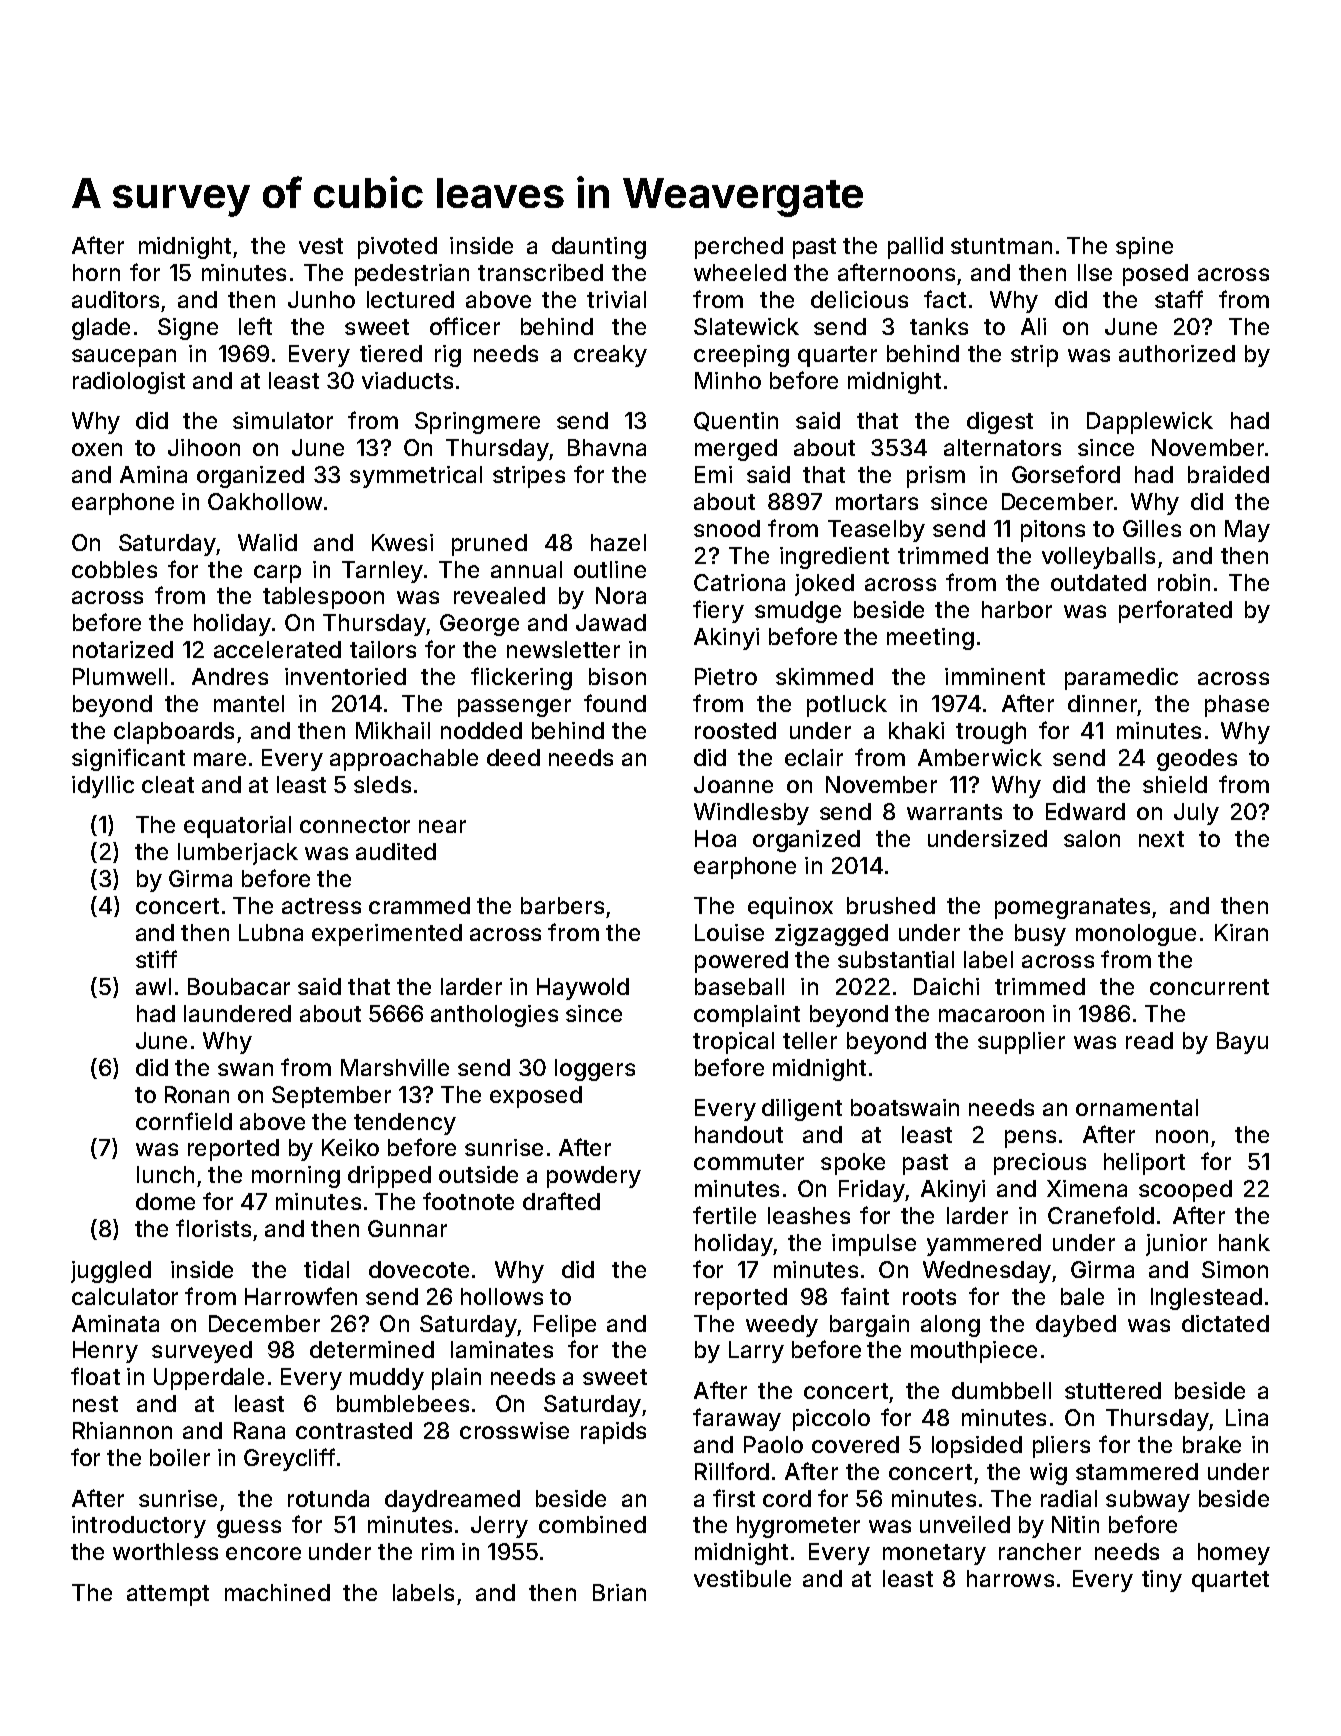  I want to click on attempt, so click(168, 1595).
